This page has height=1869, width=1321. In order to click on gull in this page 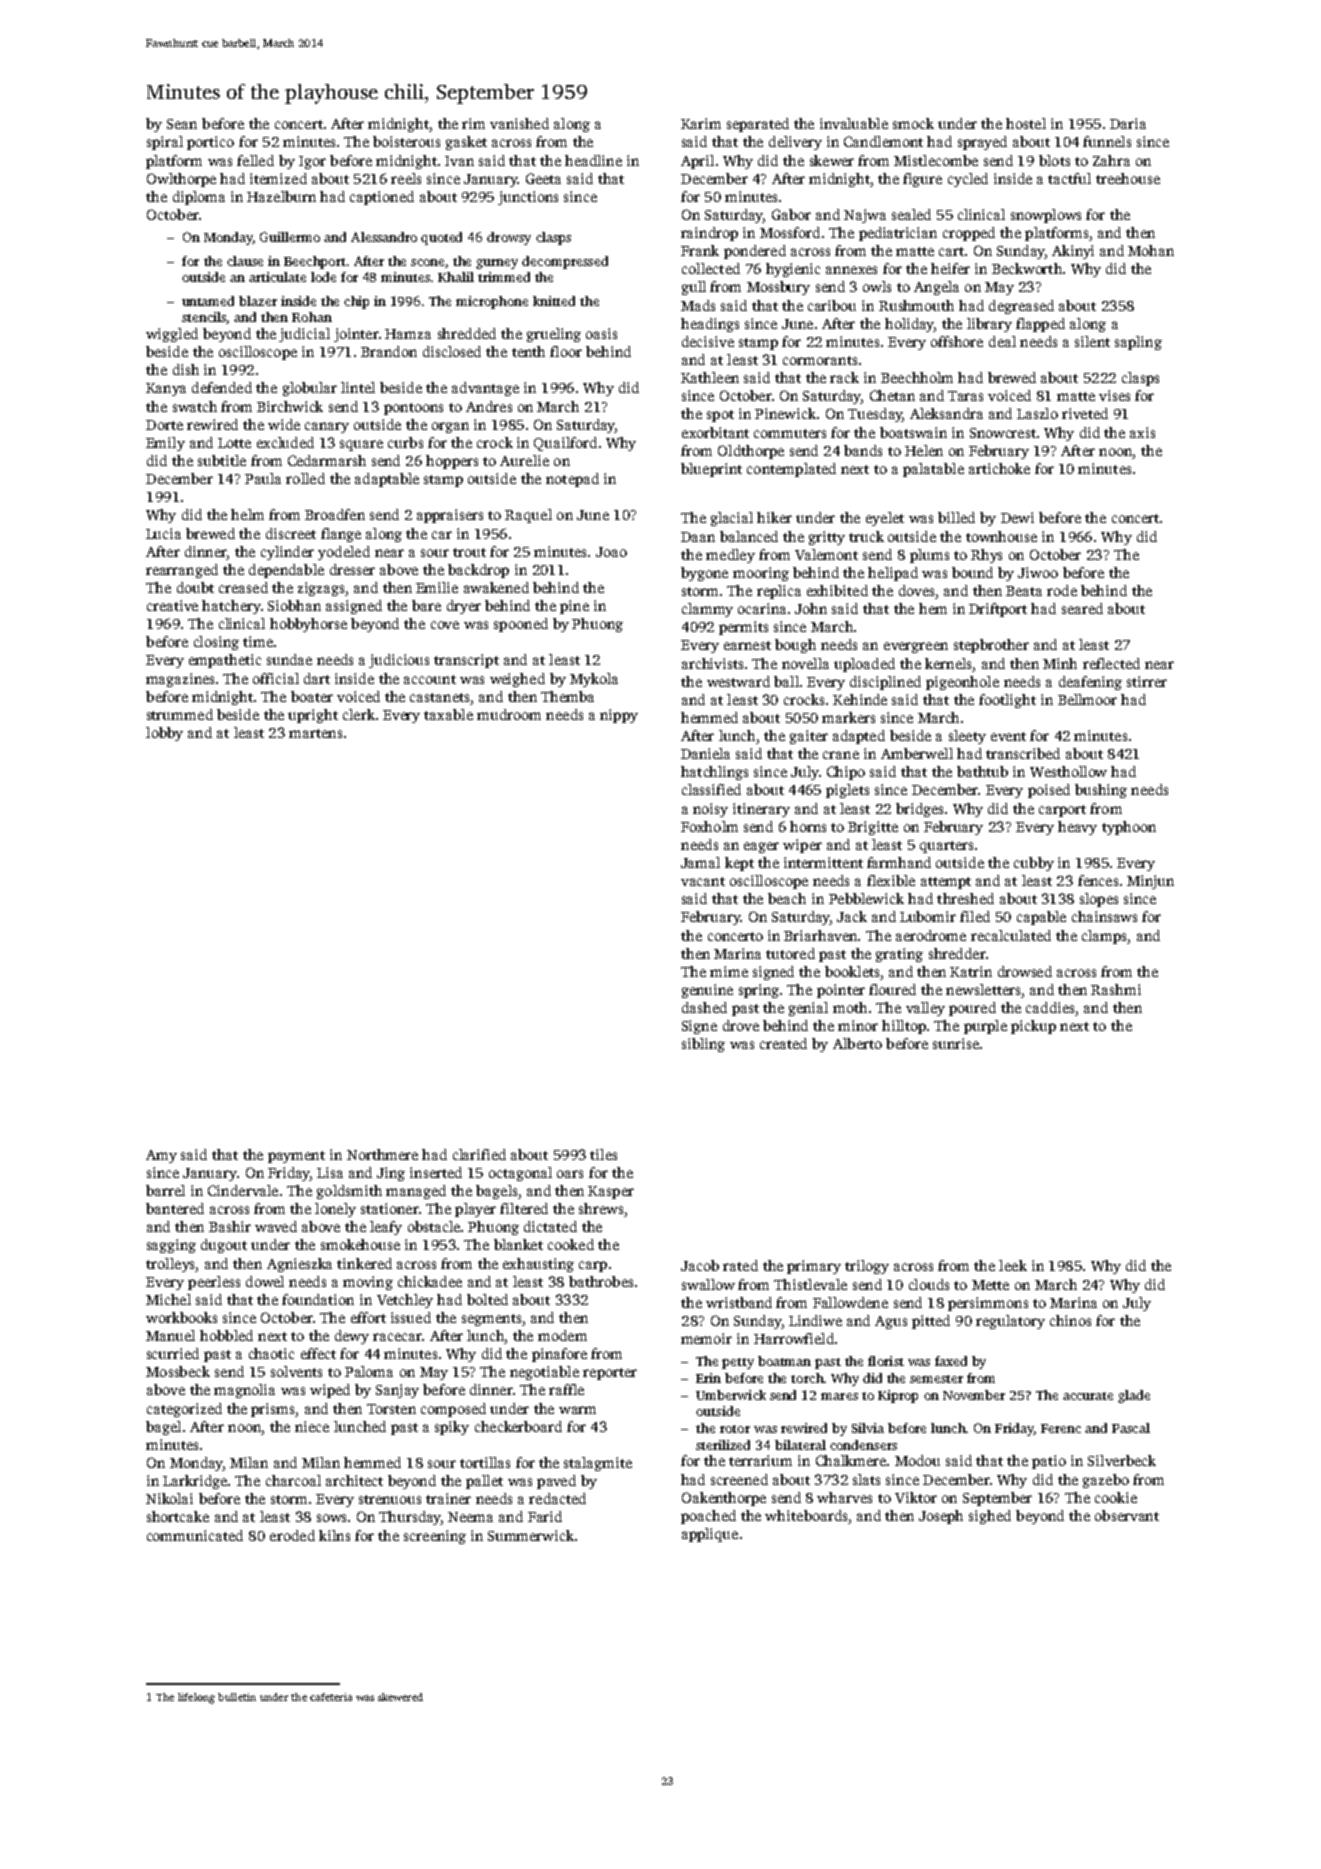, I will do `click(694, 288)`.
